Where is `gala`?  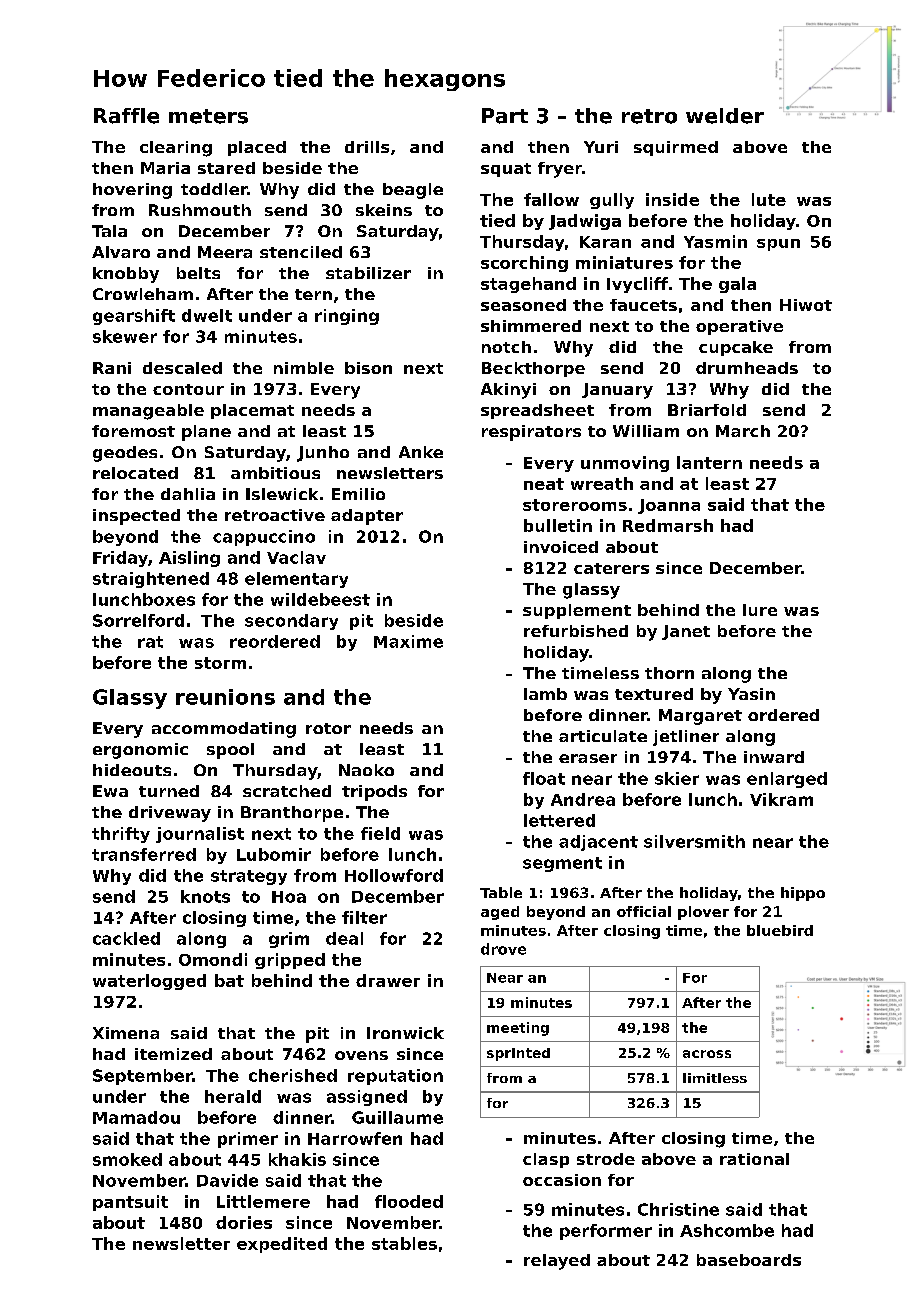 gala is located at coordinates (737, 285).
